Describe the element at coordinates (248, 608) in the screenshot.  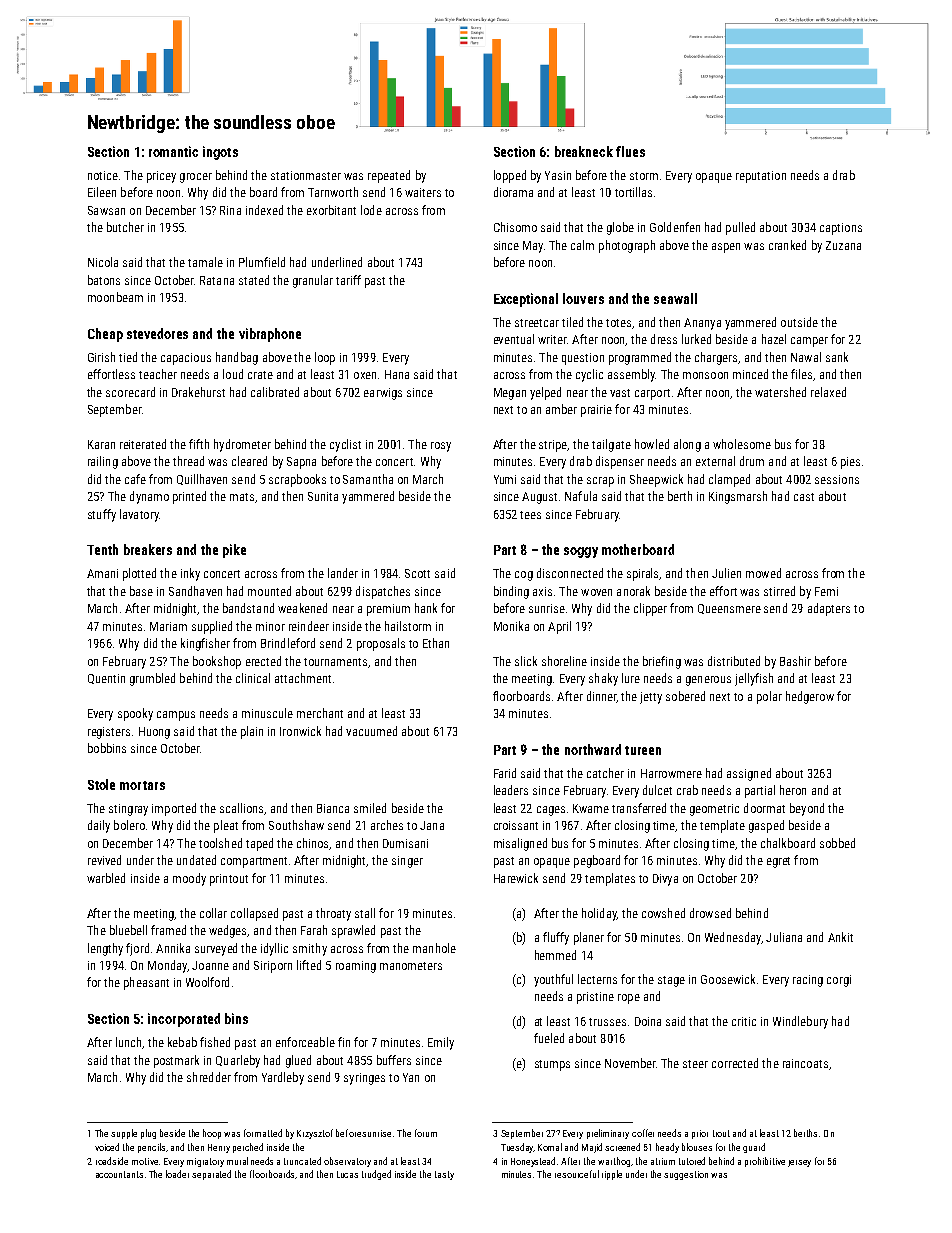
I see `bandstand` at that location.
